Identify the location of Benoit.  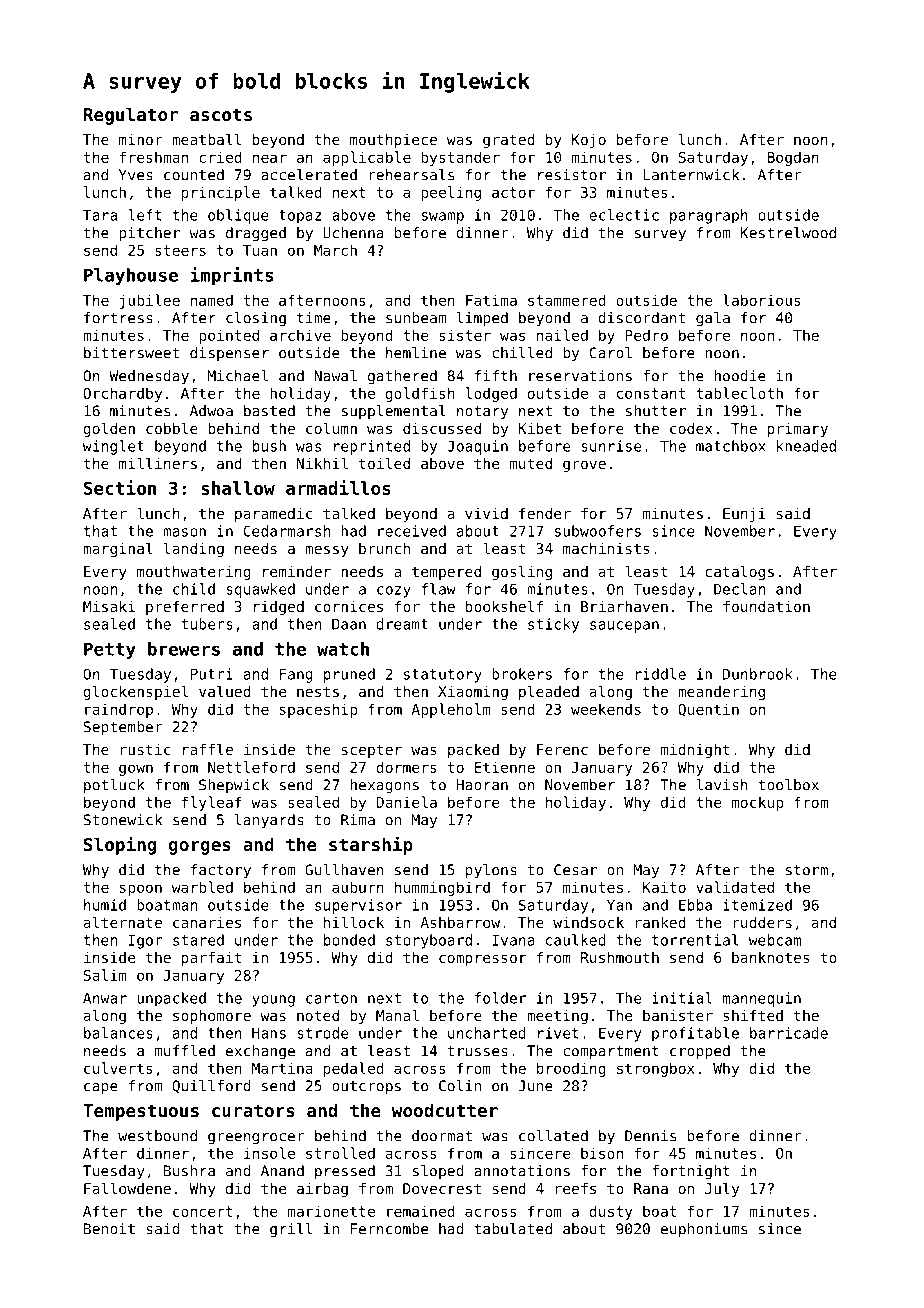
(109, 1229).
